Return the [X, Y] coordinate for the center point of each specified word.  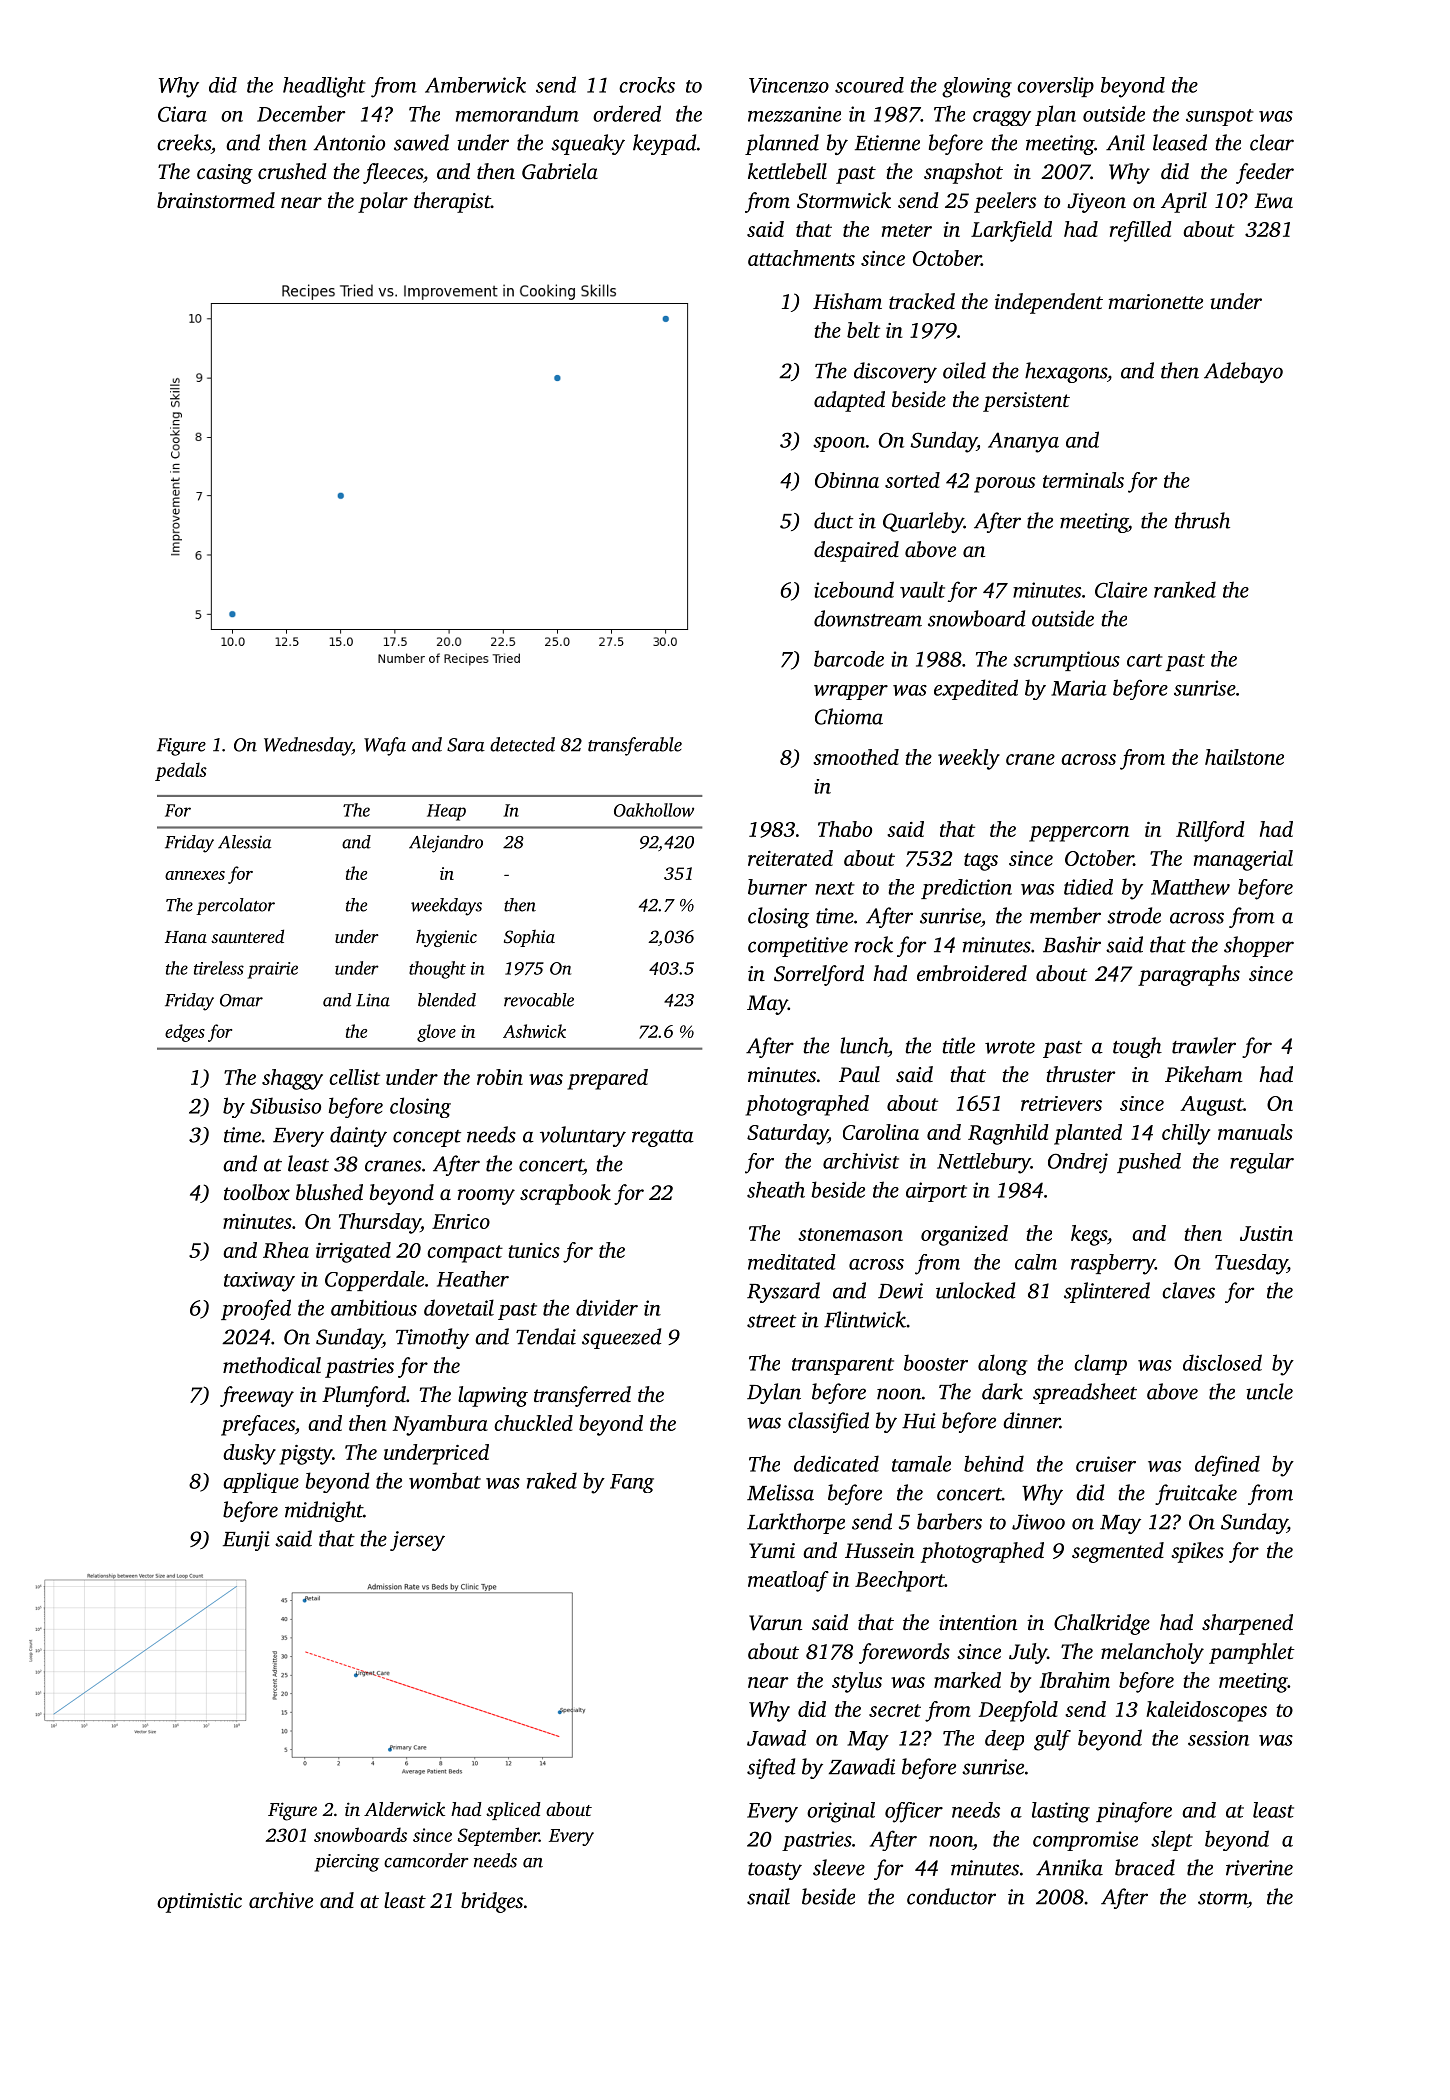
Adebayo [1243, 372]
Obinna [847, 480]
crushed [292, 171]
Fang [632, 1483]
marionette [1155, 301]
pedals [181, 771]
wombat [445, 1480]
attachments [801, 258]
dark [1002, 1391]
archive [281, 1900]
